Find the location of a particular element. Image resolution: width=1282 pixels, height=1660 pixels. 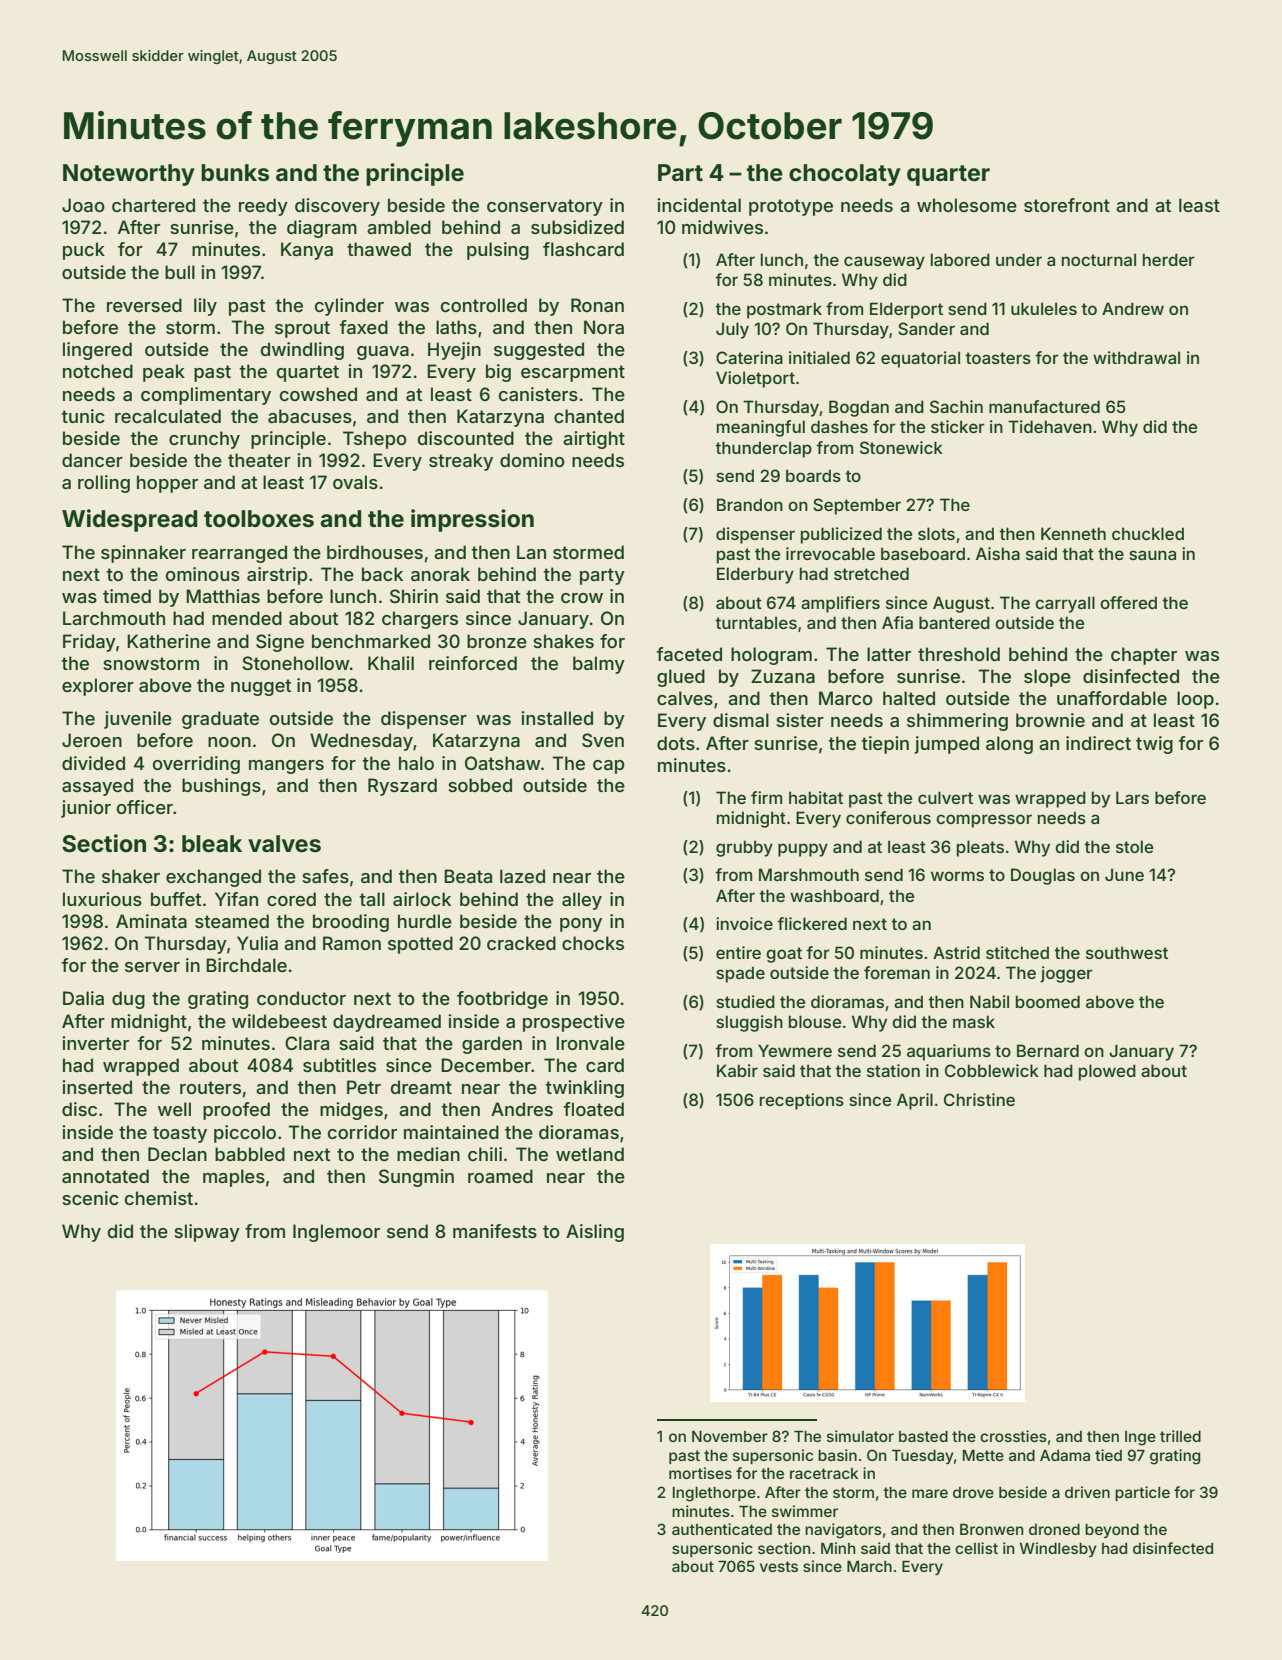

quarter is located at coordinates (948, 175).
